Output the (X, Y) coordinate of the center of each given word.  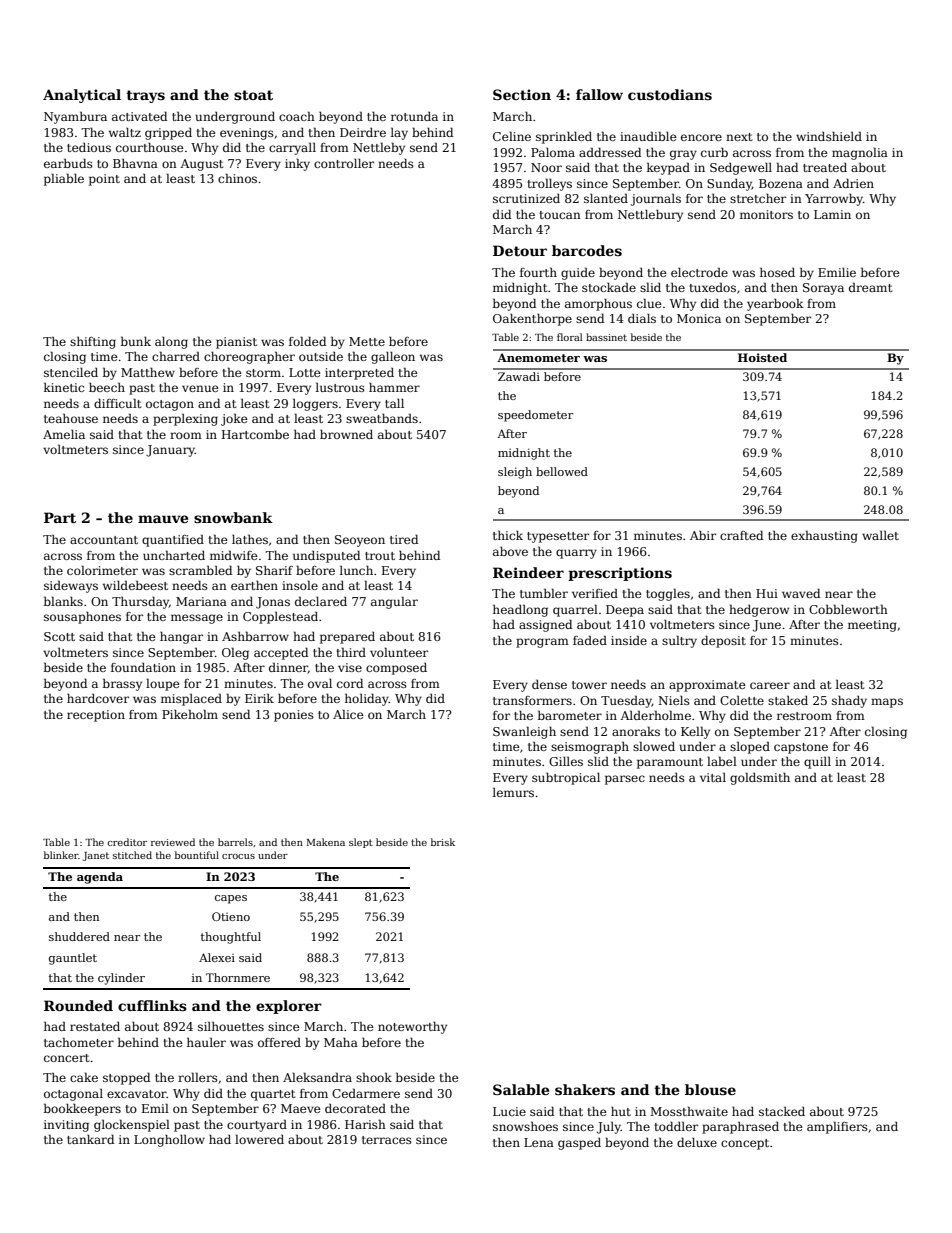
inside (629, 640)
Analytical (82, 96)
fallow (599, 94)
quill (817, 762)
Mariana (201, 601)
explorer (289, 1007)
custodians (670, 94)
